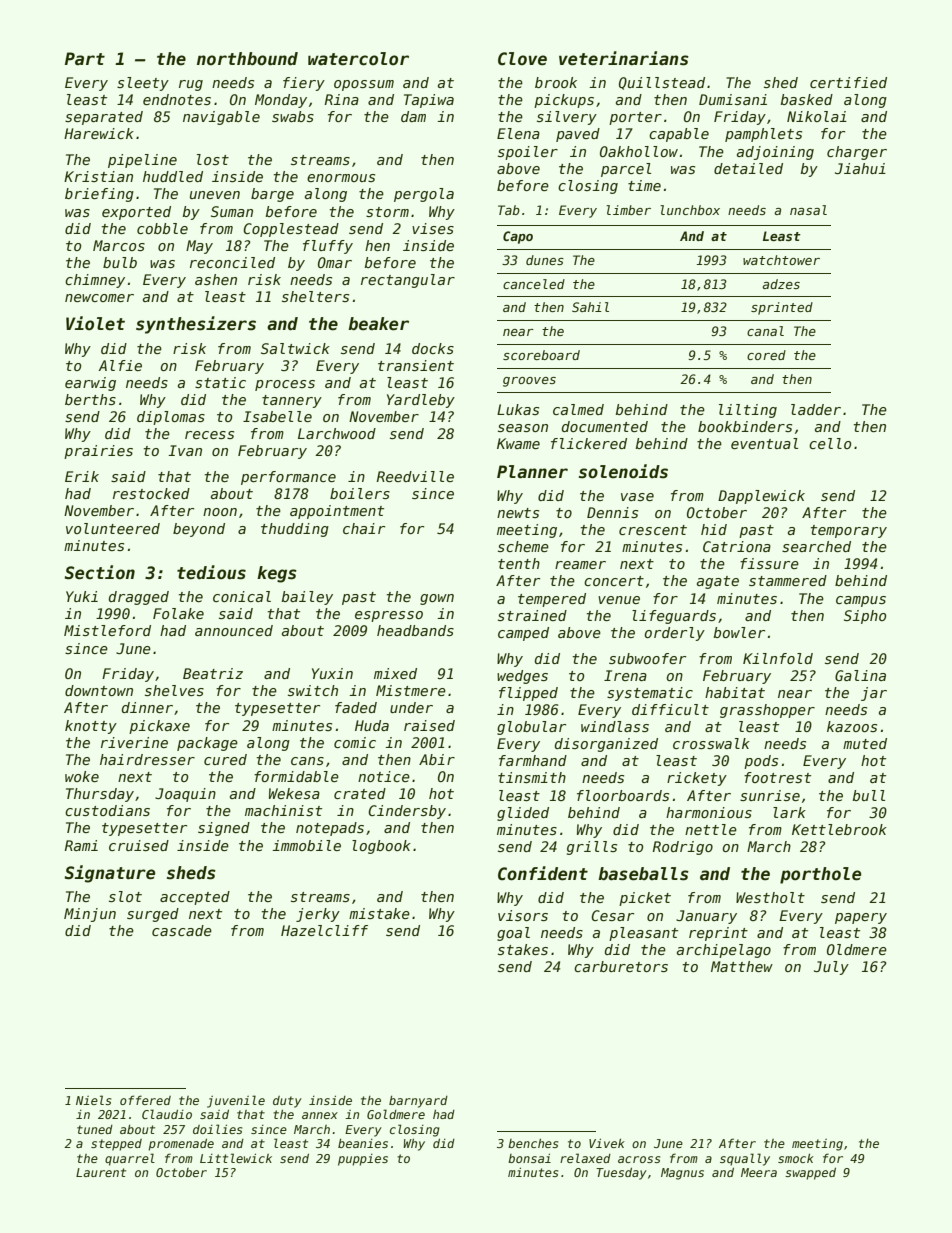  What do you see at coordinates (145, 1100) in the screenshot?
I see `offered` at bounding box center [145, 1100].
